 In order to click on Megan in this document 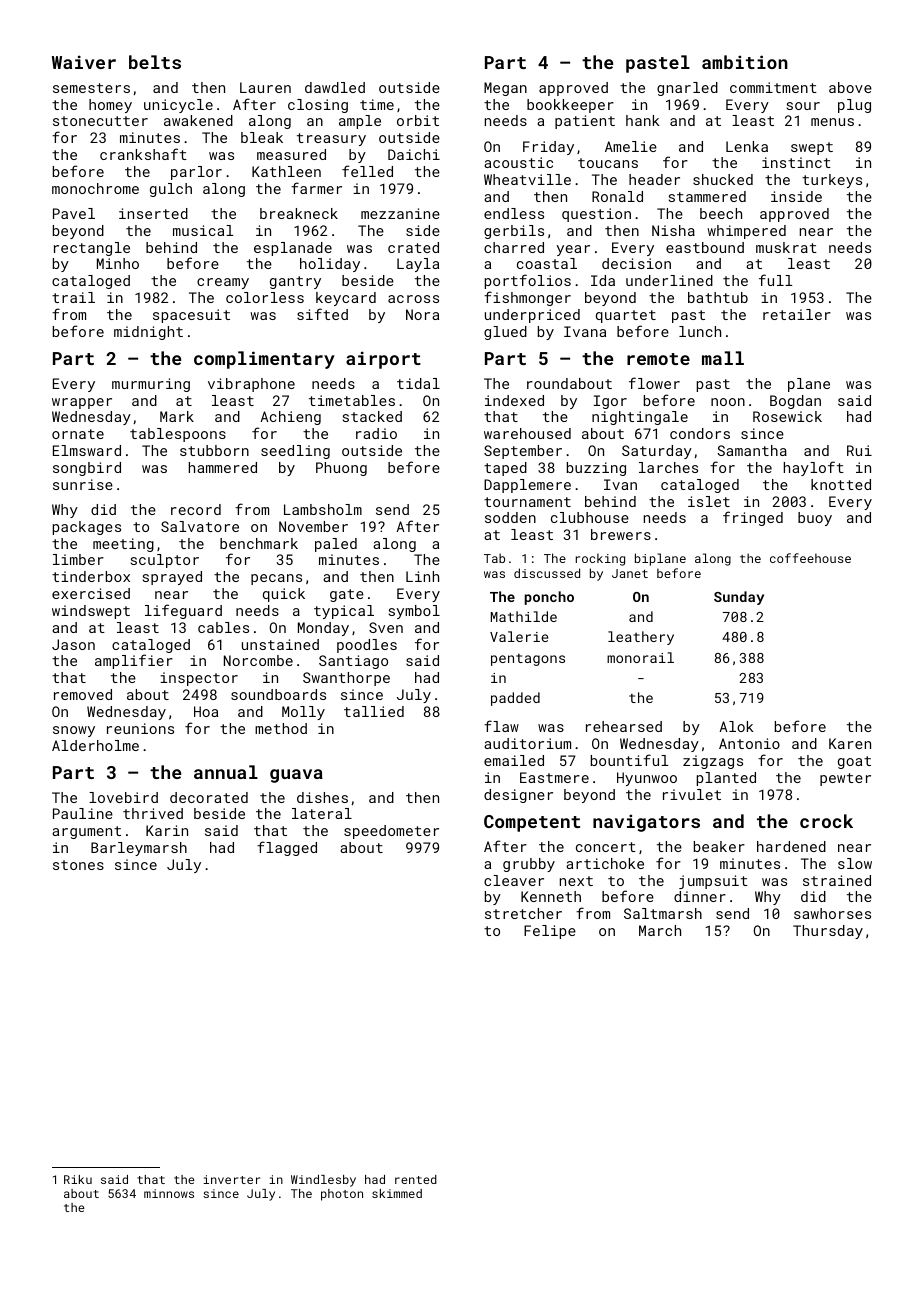, I will do `click(505, 89)`.
